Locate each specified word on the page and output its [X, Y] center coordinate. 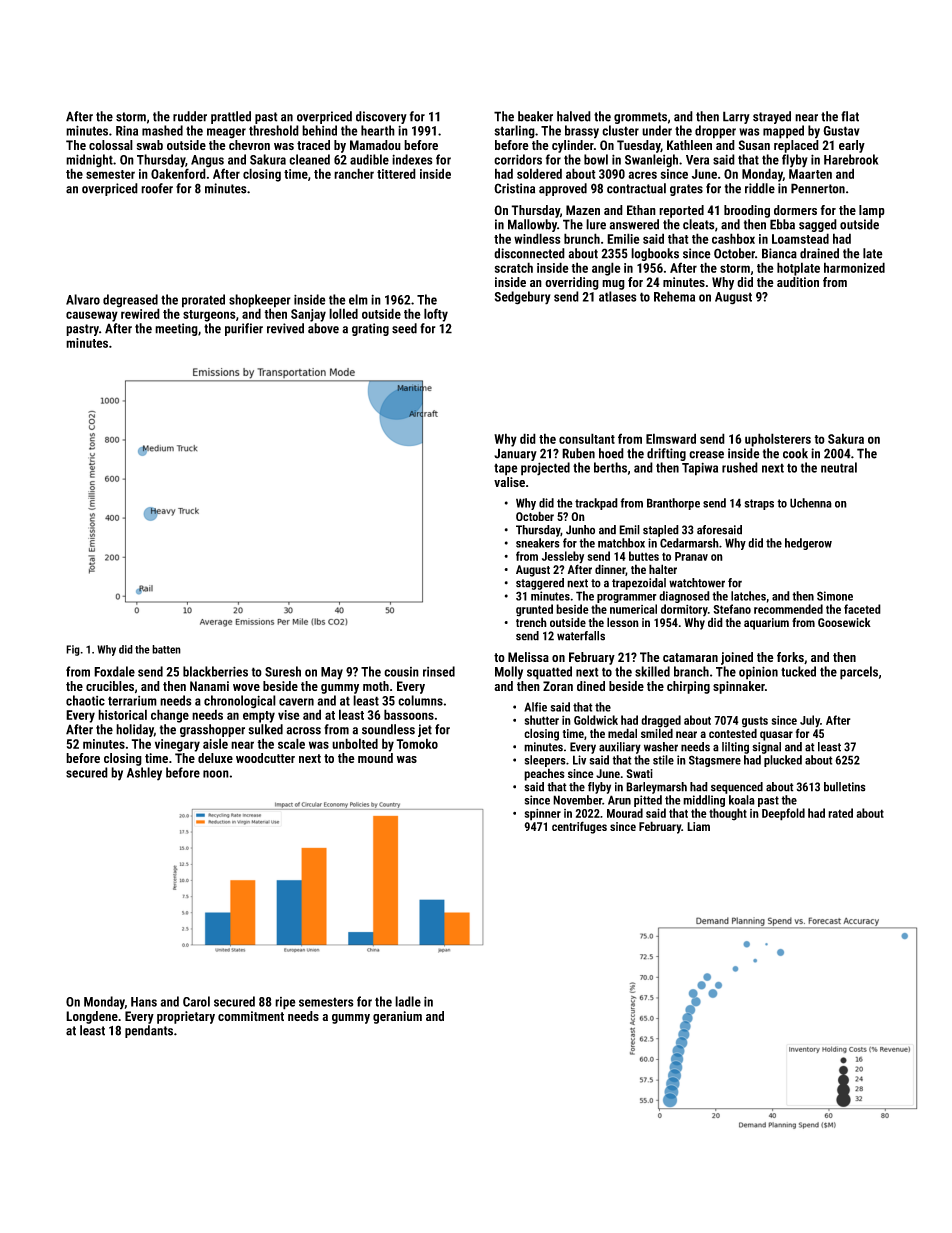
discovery [381, 117]
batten [166, 649]
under [657, 130]
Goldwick [596, 720]
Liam [698, 826]
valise [509, 482]
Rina [127, 130]
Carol [196, 1001]
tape [506, 469]
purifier [244, 329]
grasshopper [212, 730]
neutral [839, 467]
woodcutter [265, 758]
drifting [666, 454]
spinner [543, 815]
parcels [859, 673]
